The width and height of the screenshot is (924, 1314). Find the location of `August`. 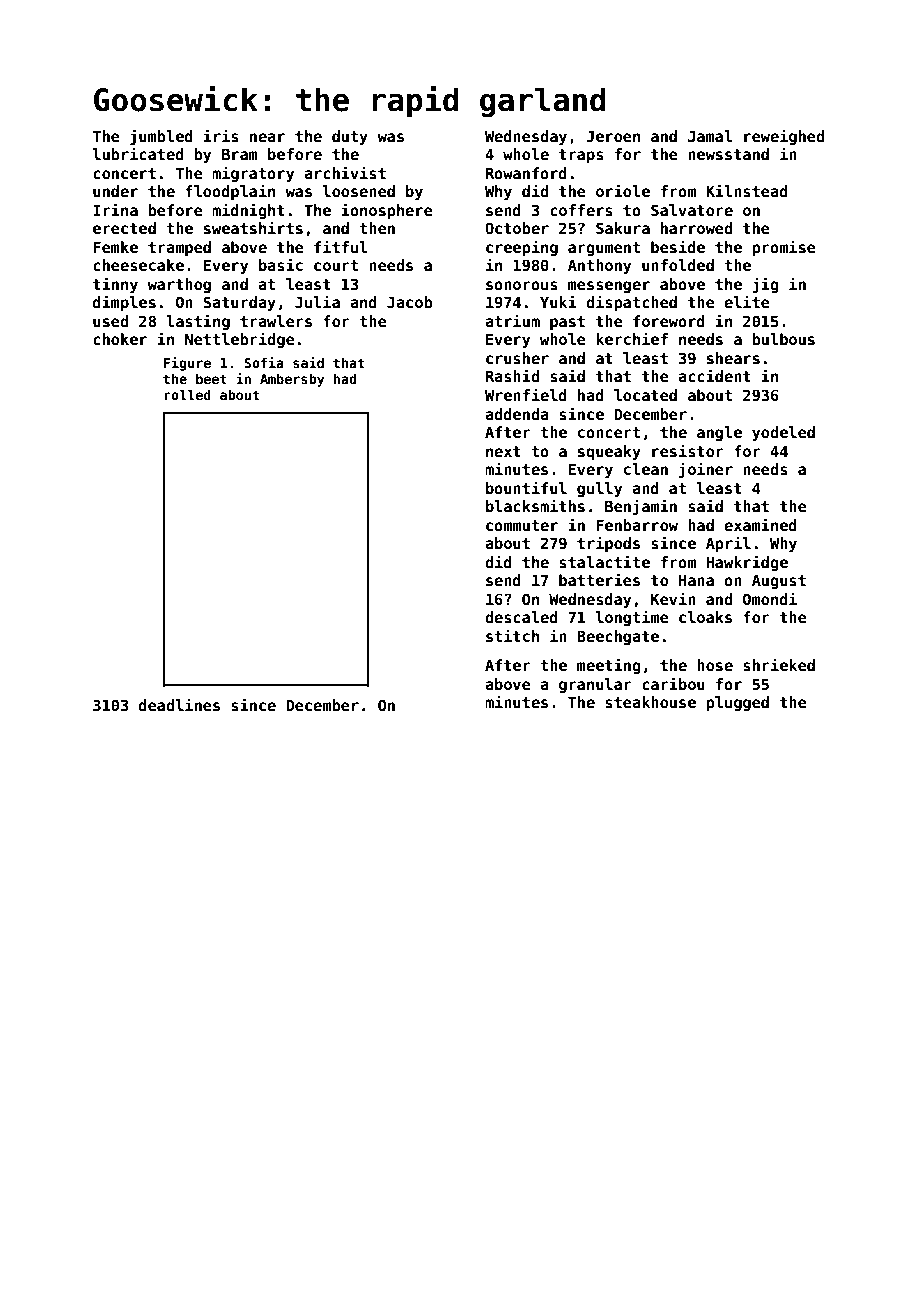

August is located at coordinates (779, 581).
